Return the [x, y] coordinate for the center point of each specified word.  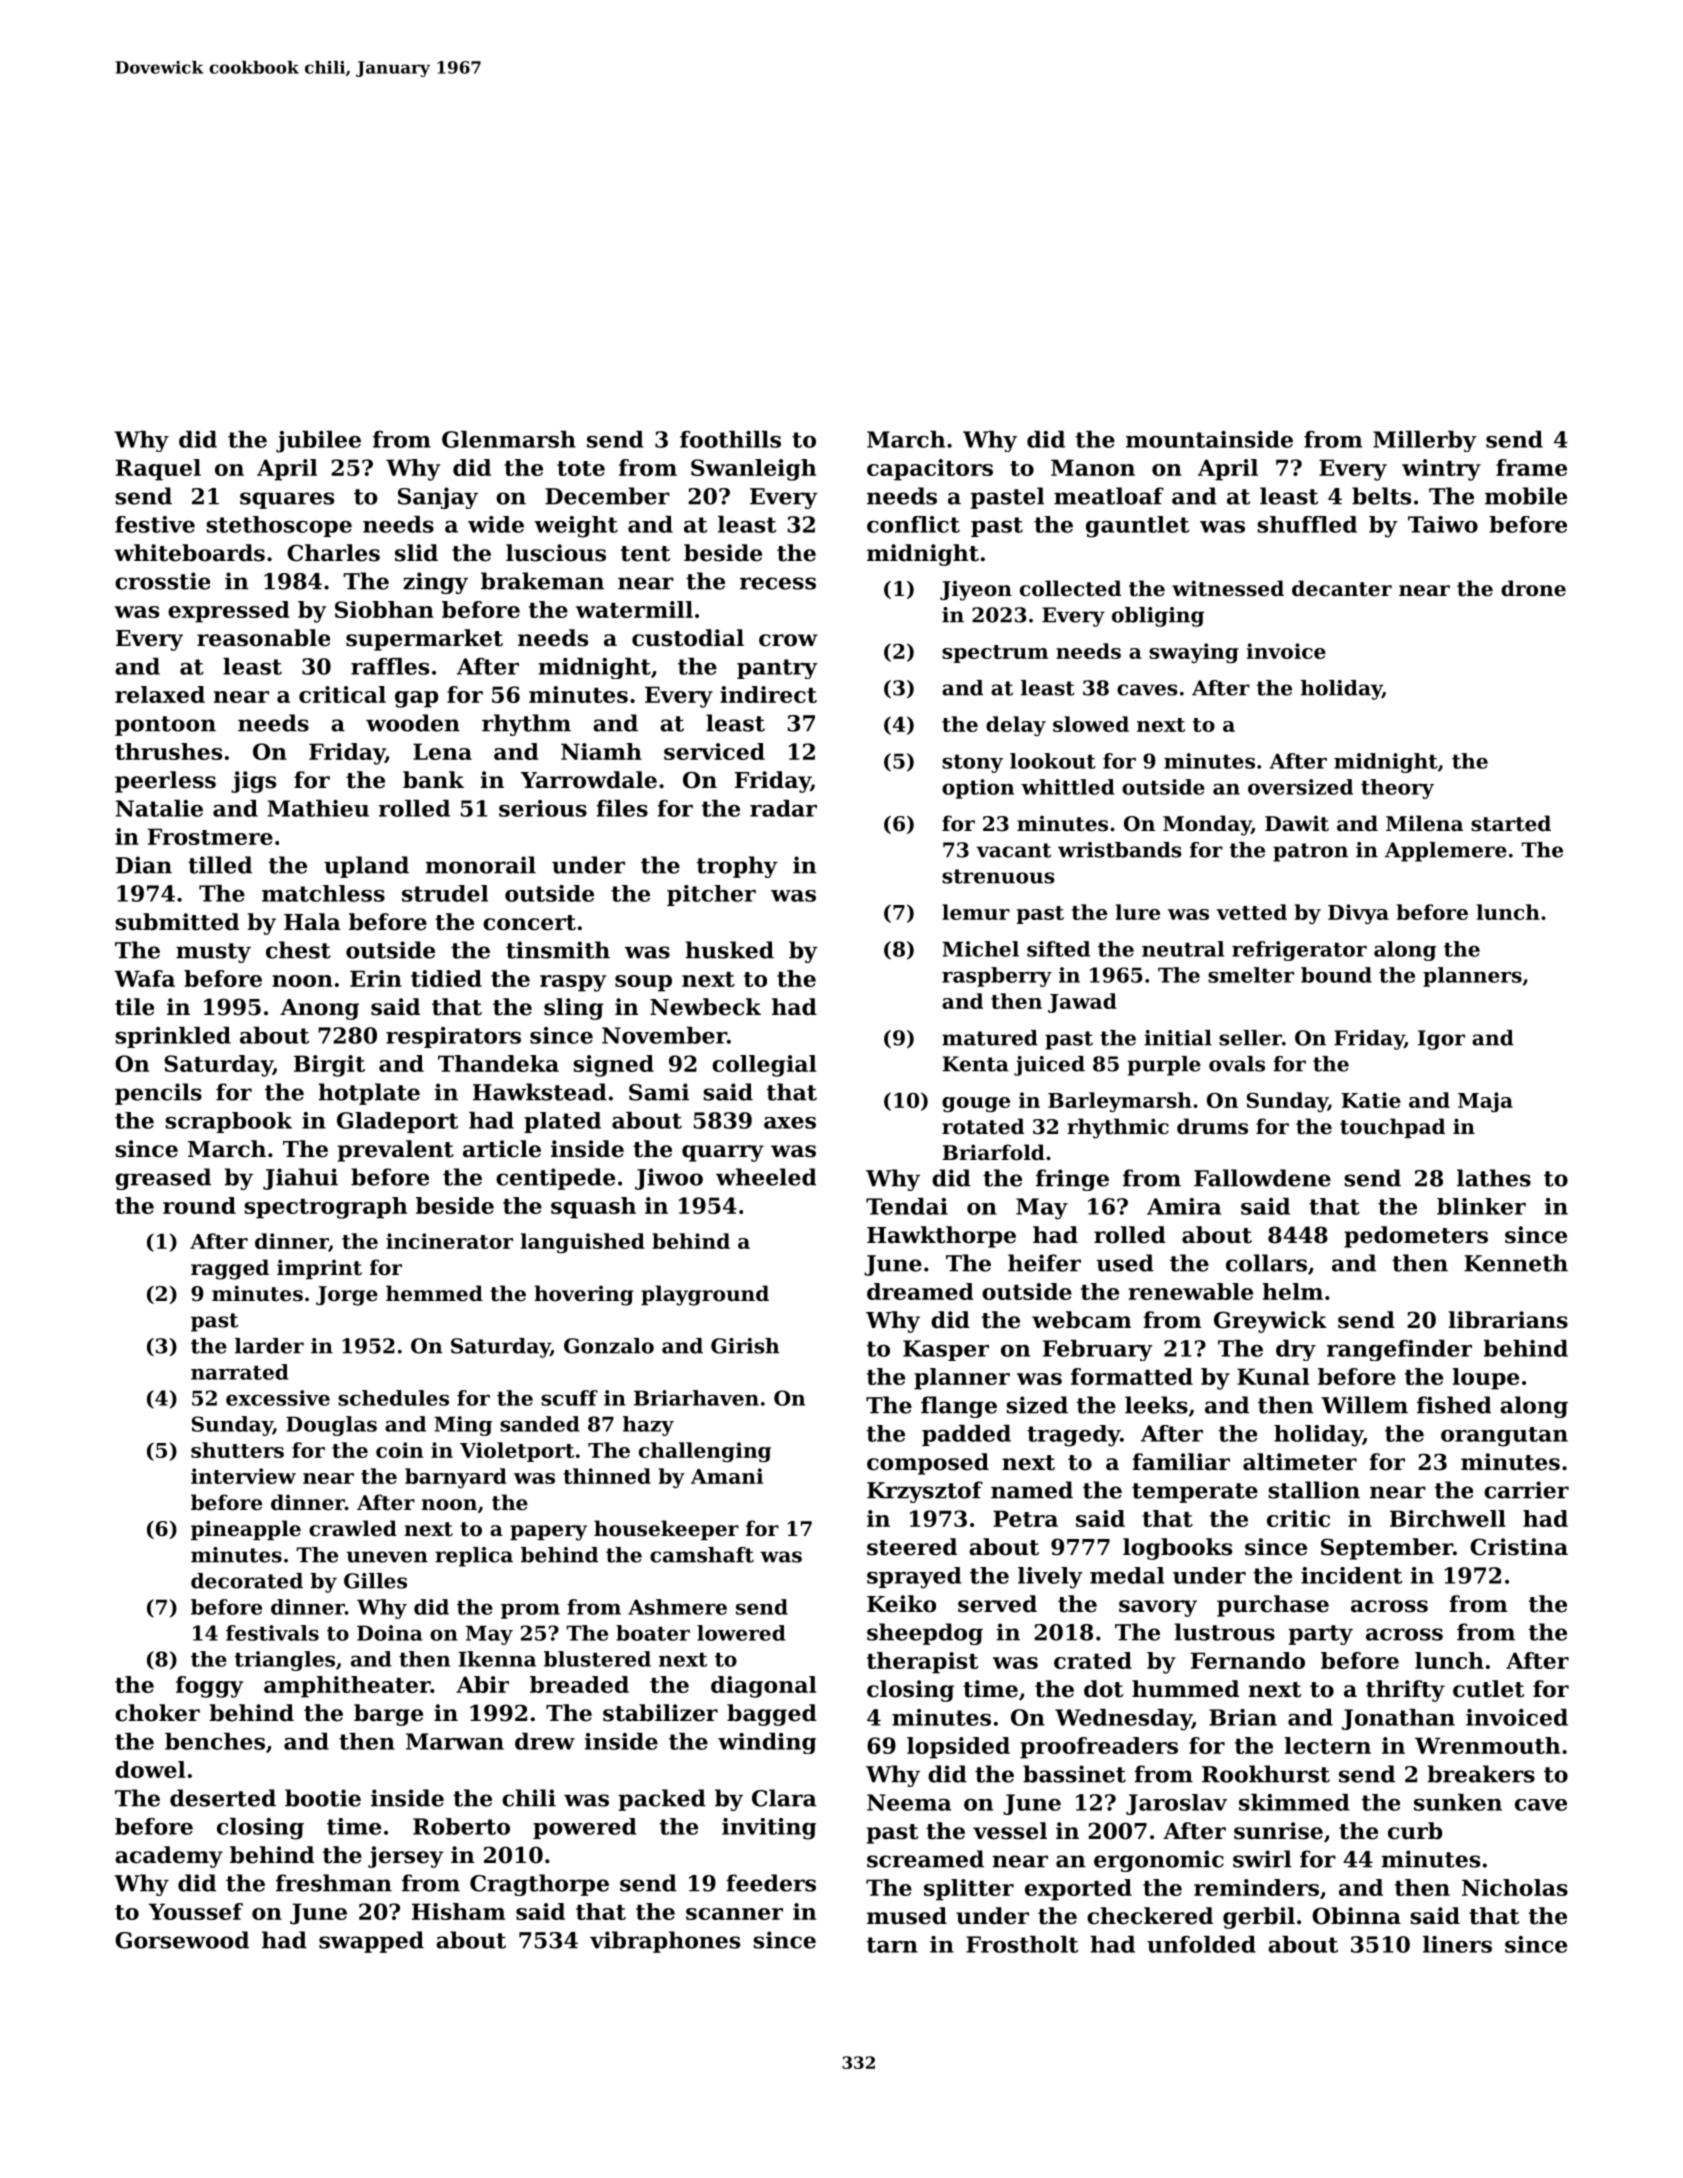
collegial [764, 1066]
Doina [390, 1633]
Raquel [158, 470]
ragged [230, 1269]
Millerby [1425, 441]
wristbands [1120, 850]
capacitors [930, 470]
